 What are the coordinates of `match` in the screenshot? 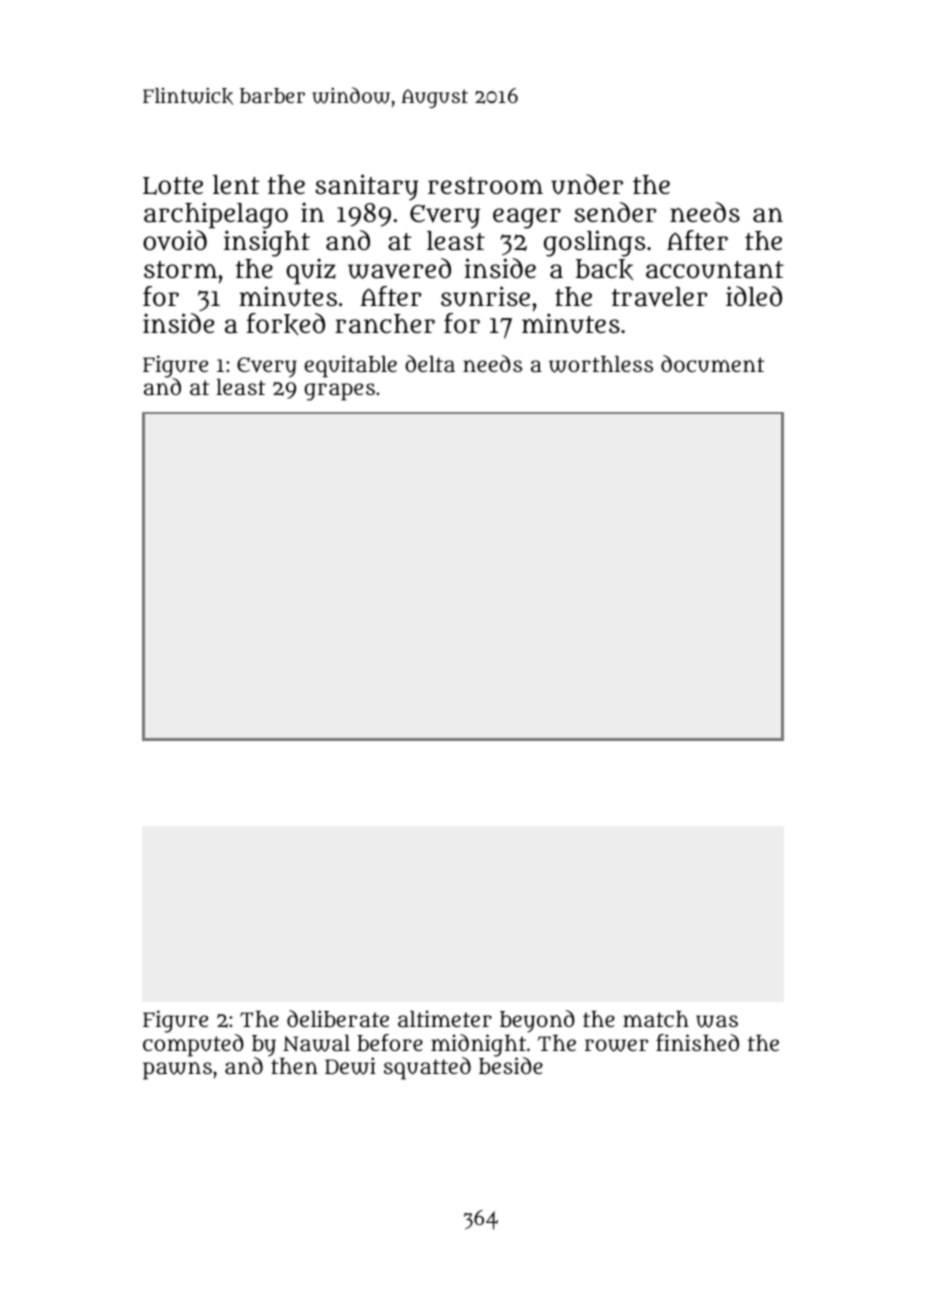 It's located at (656, 1019).
